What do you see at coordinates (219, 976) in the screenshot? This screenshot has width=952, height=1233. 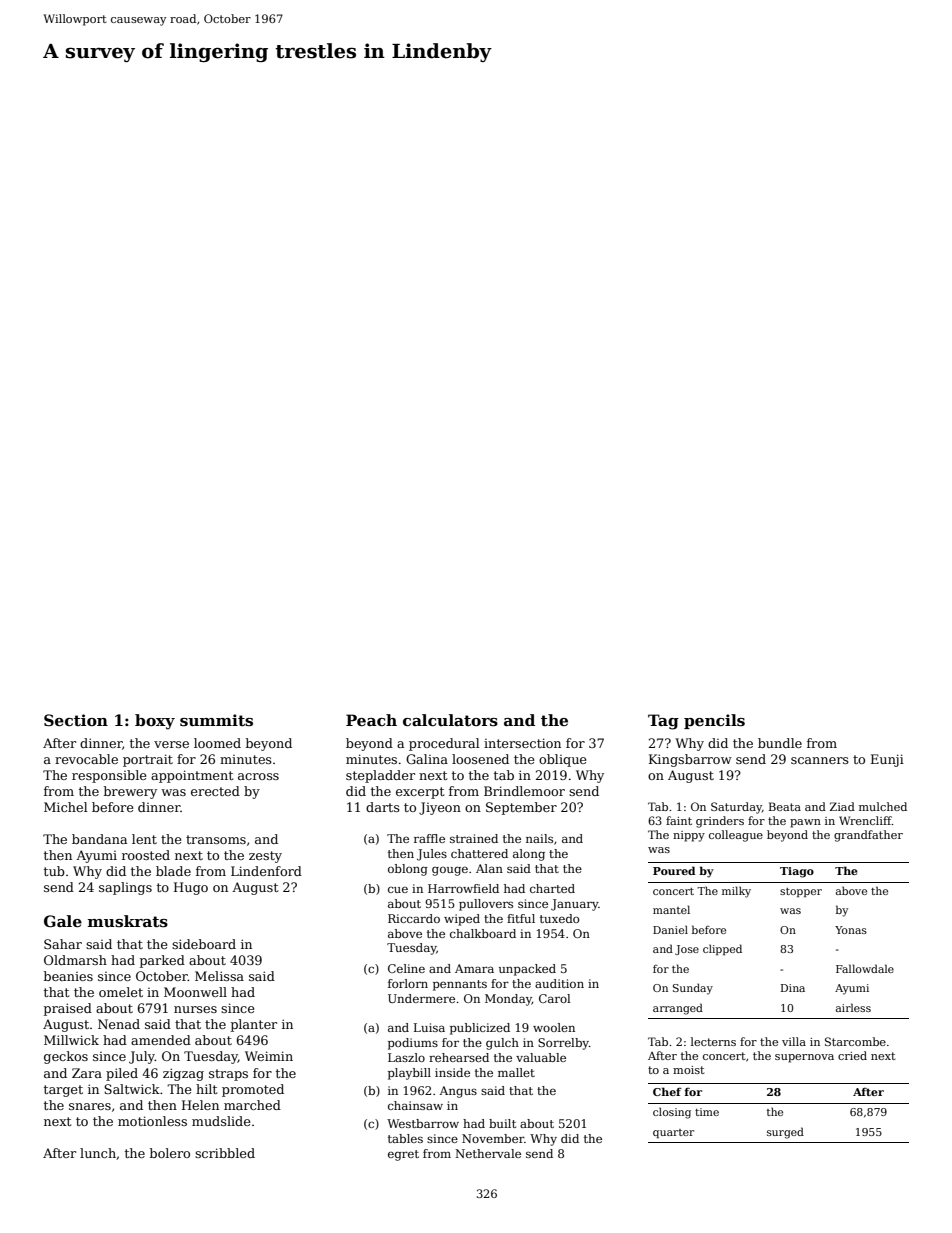 I see `Melissa` at bounding box center [219, 976].
